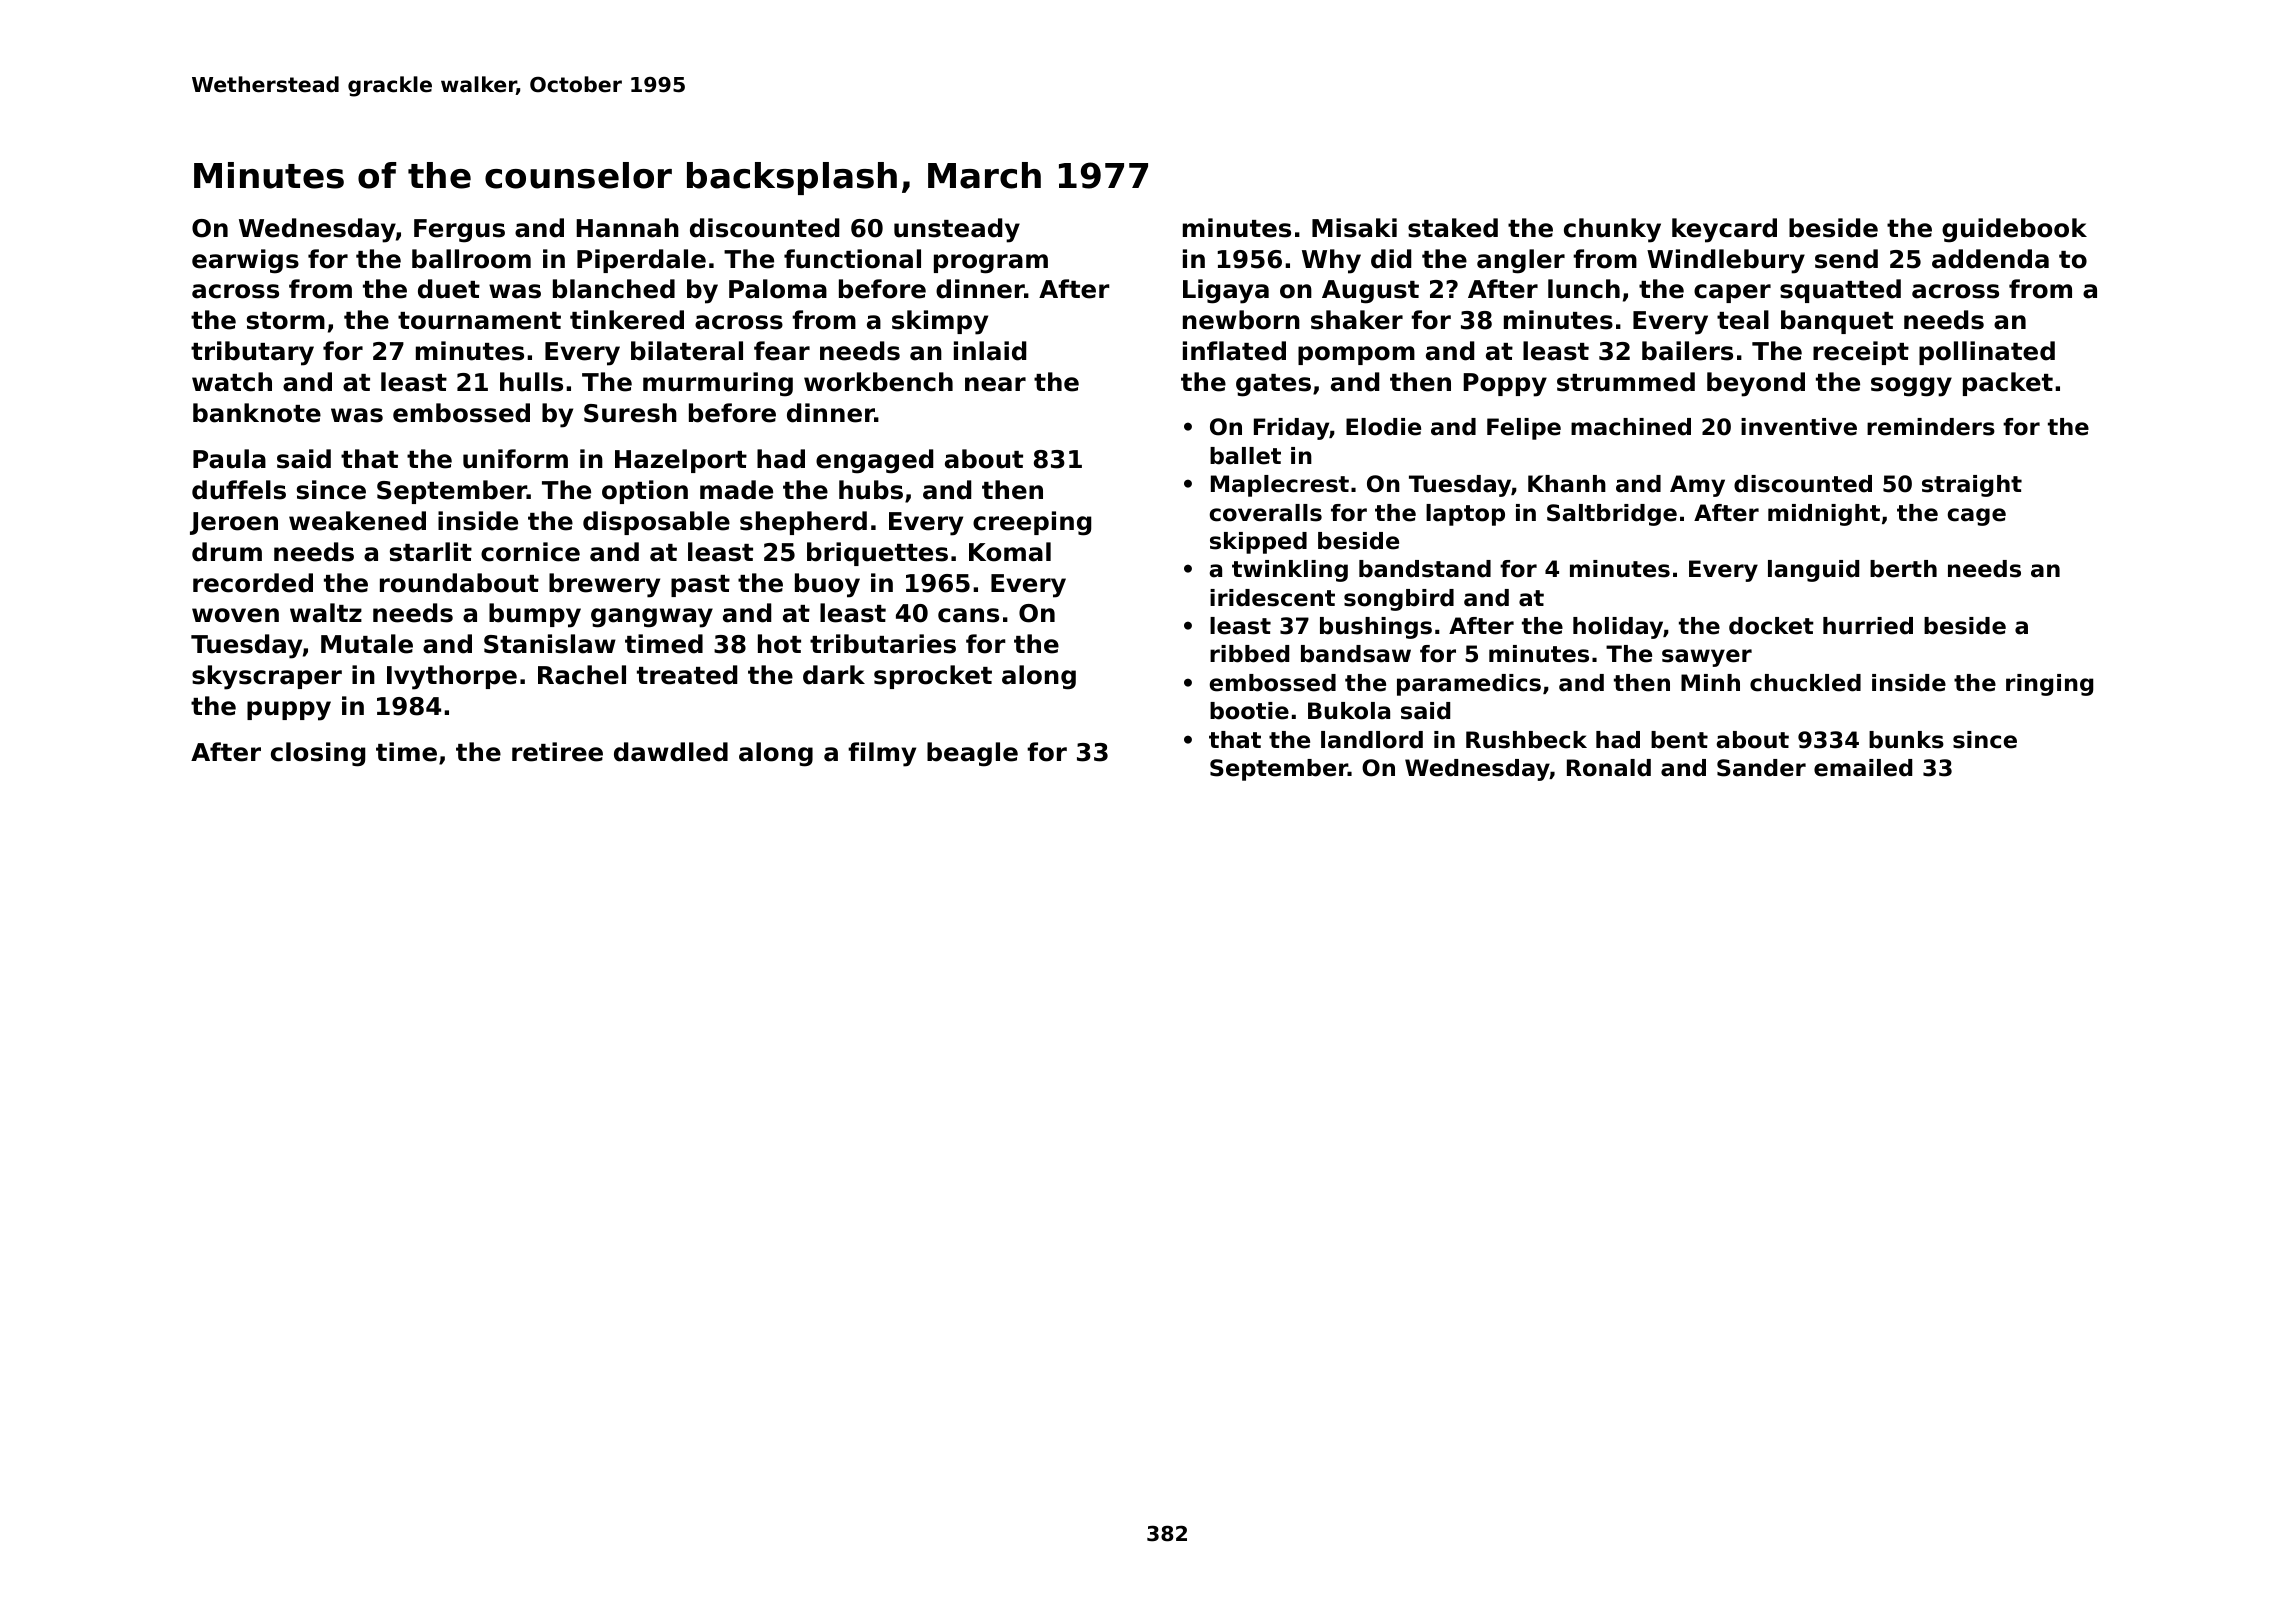 This document has height=1620, width=2292. What do you see at coordinates (245, 261) in the document?
I see `earwigs` at bounding box center [245, 261].
